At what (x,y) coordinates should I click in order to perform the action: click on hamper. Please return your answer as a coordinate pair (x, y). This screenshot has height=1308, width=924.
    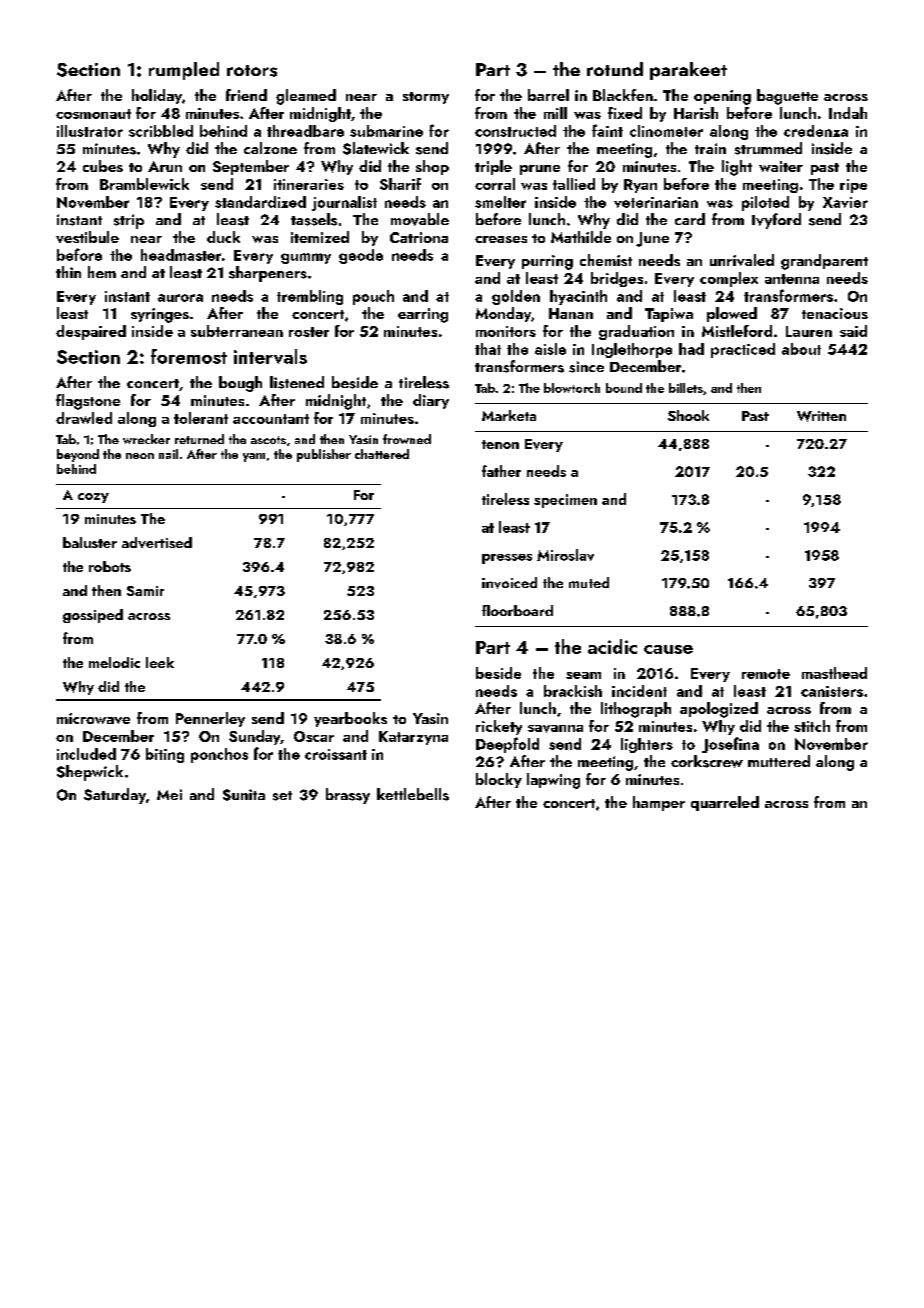
    Looking at the image, I should click on (659, 803).
